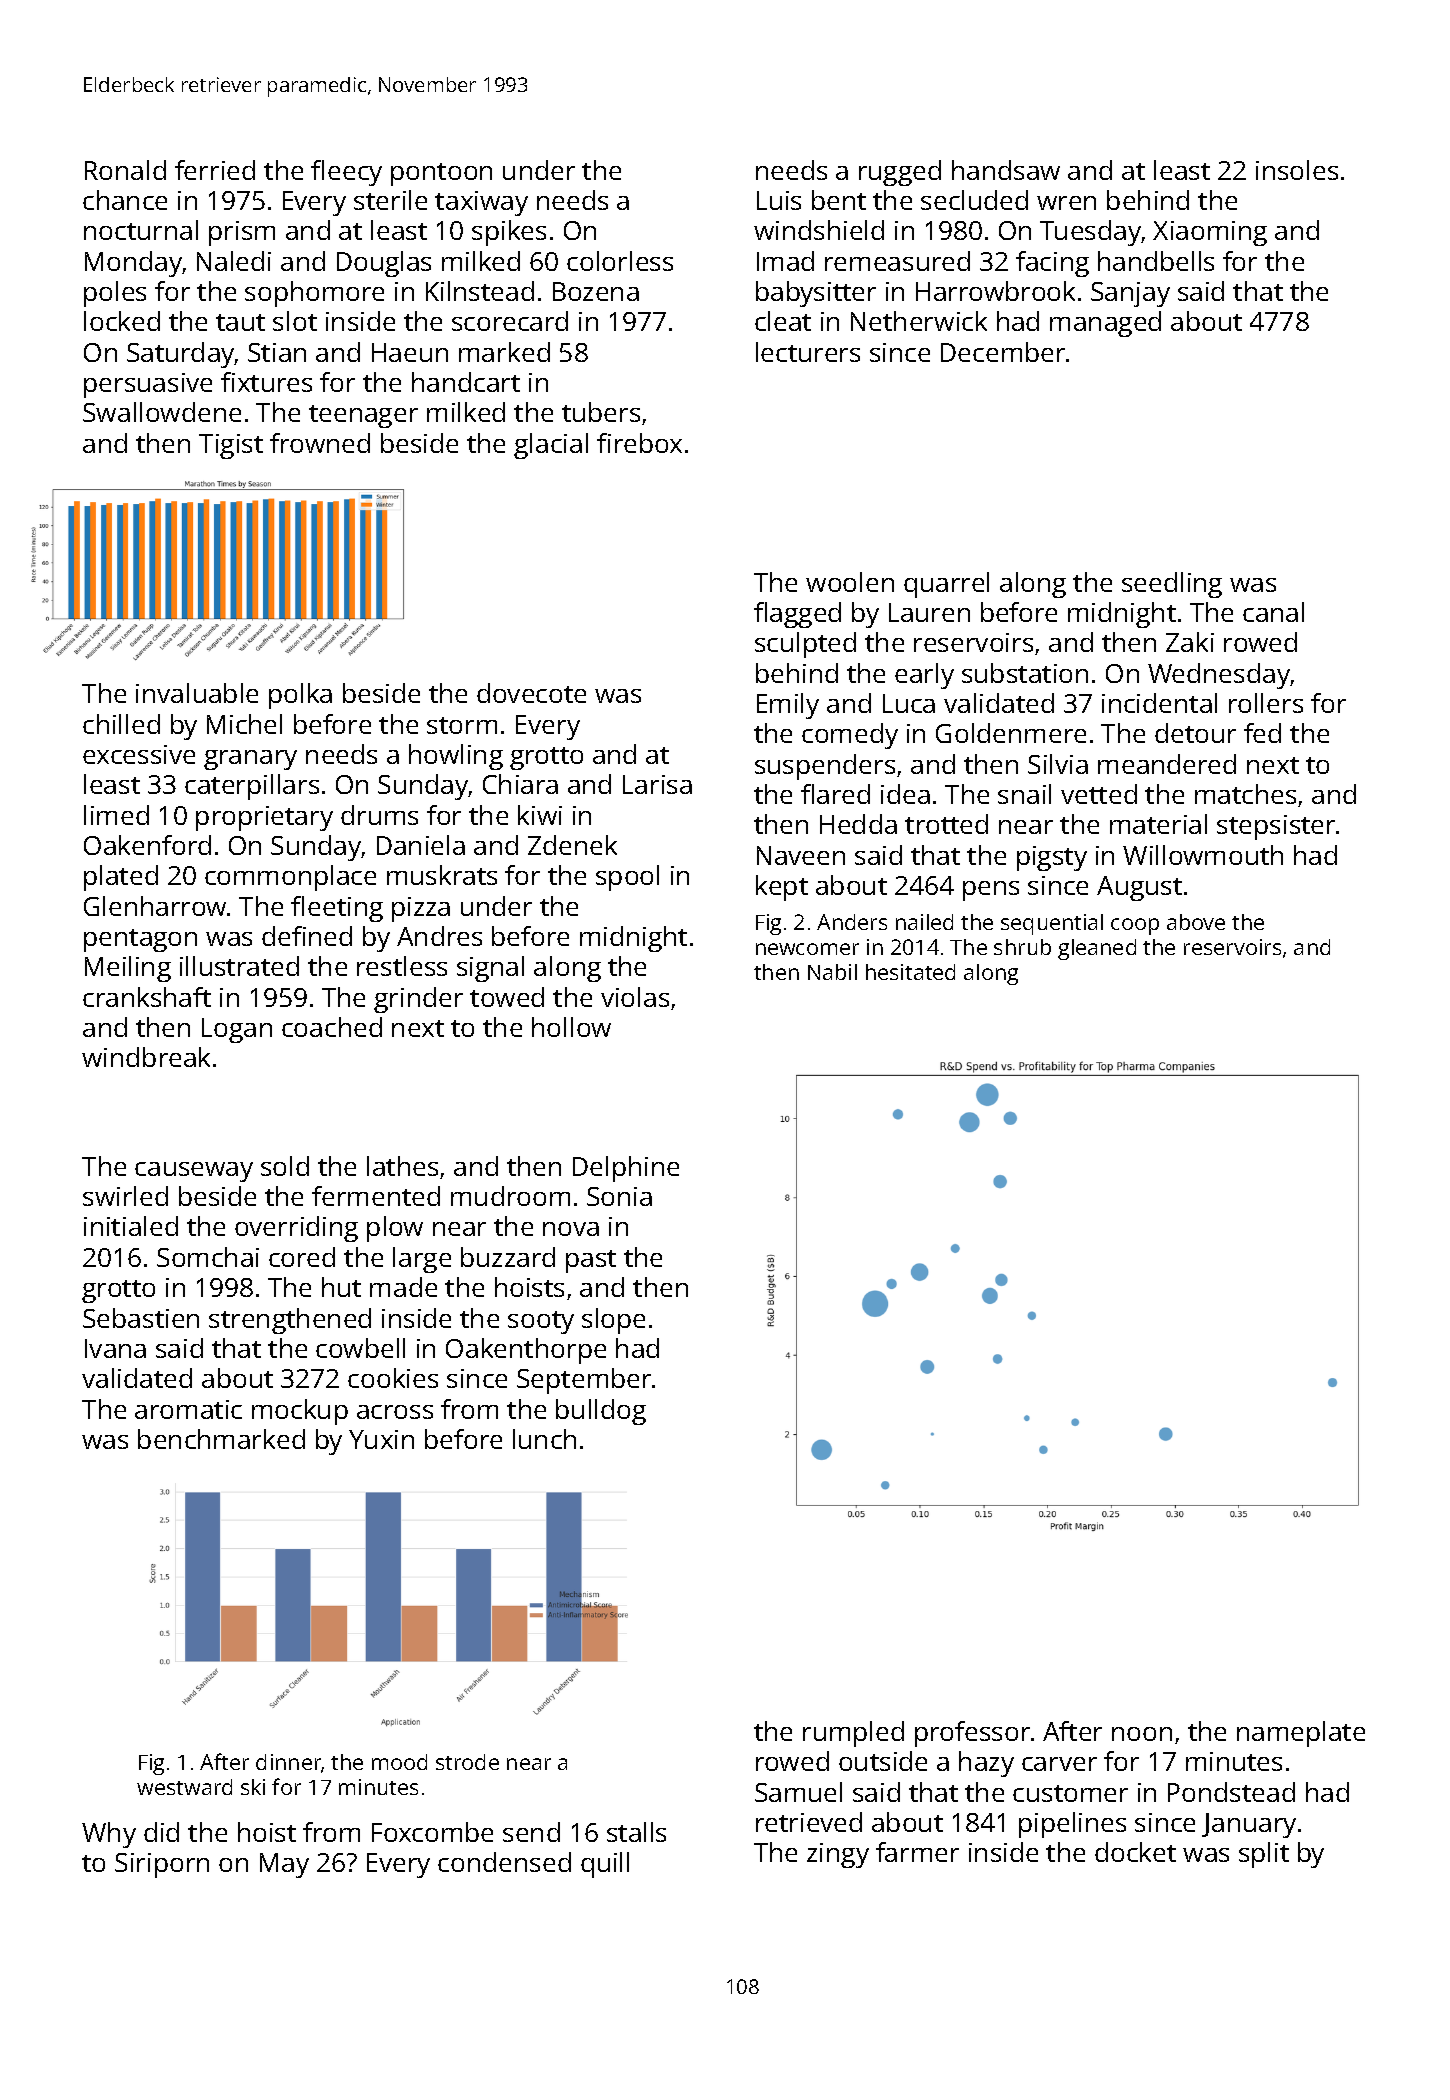  What do you see at coordinates (1142, 1734) in the page?
I see `noon` at bounding box center [1142, 1734].
